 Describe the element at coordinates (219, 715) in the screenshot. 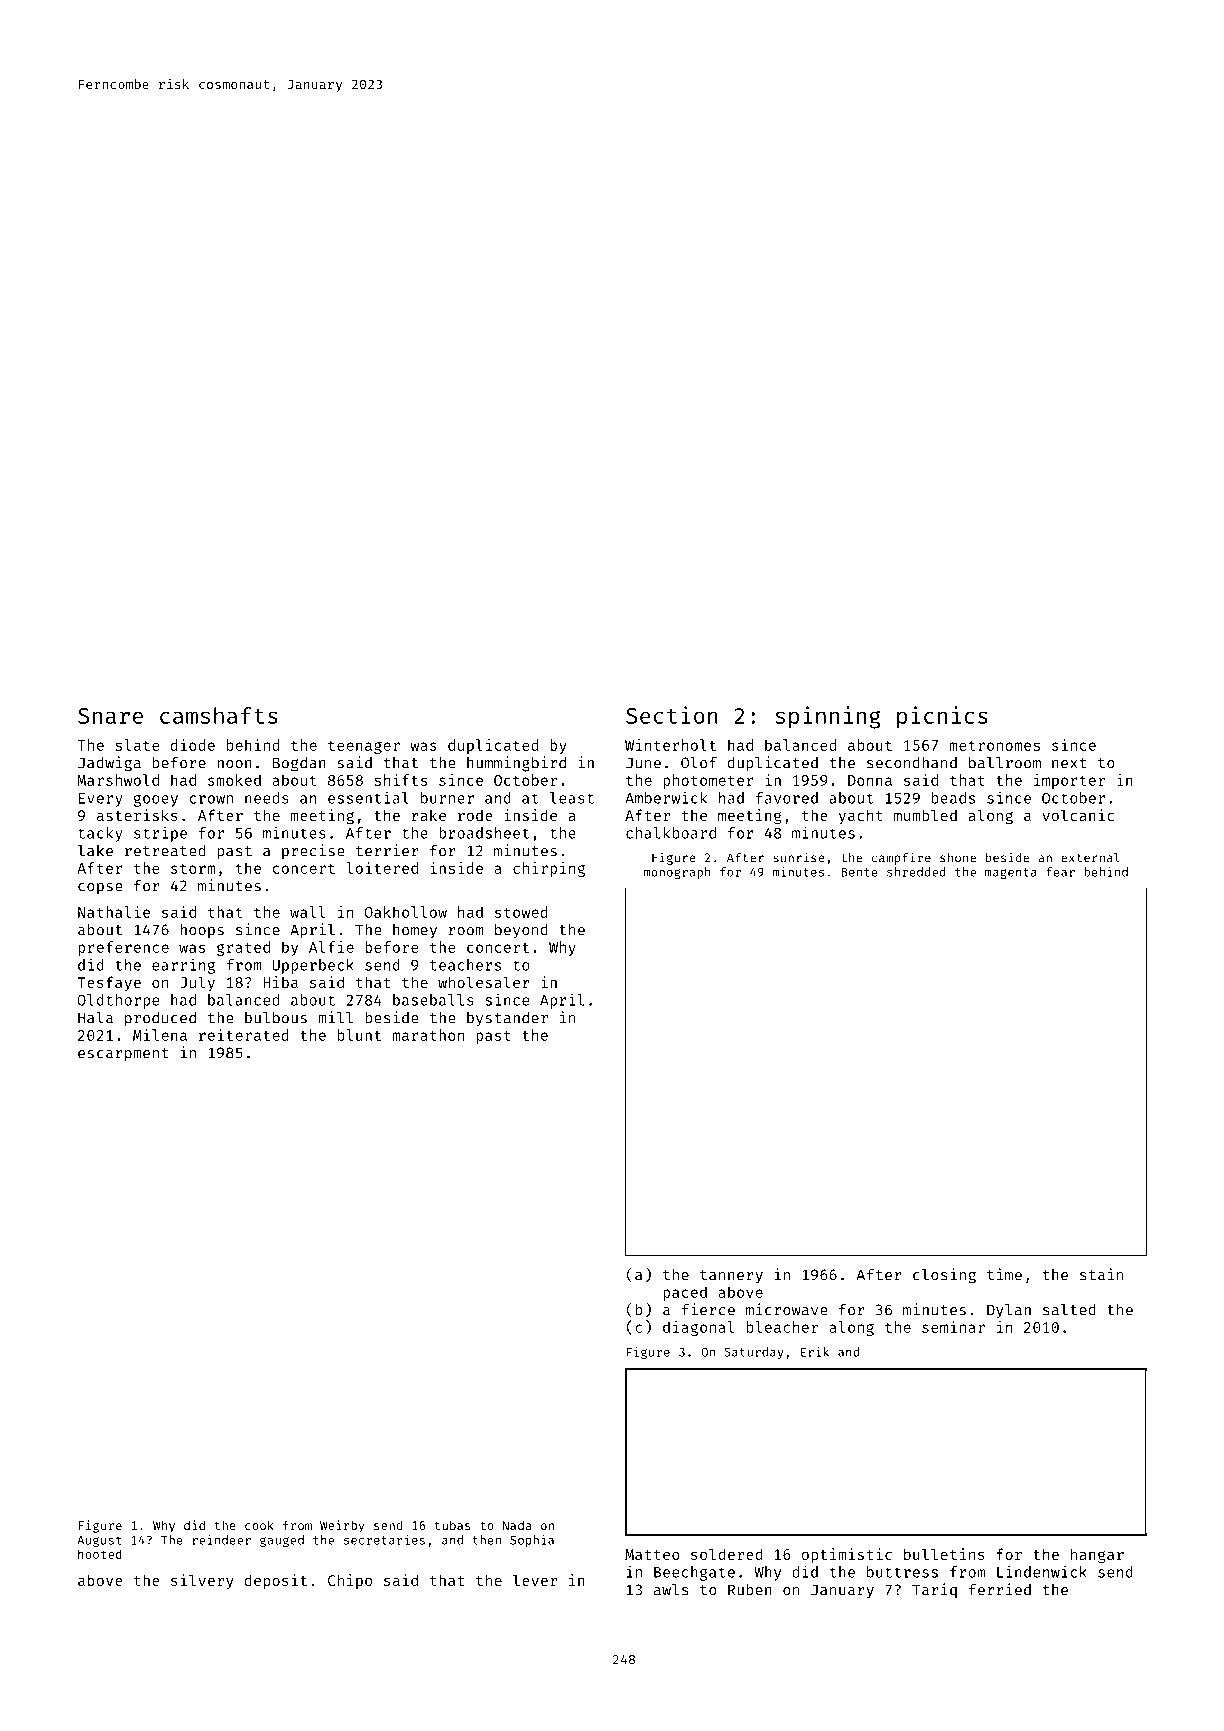

I see `camshafts` at that location.
